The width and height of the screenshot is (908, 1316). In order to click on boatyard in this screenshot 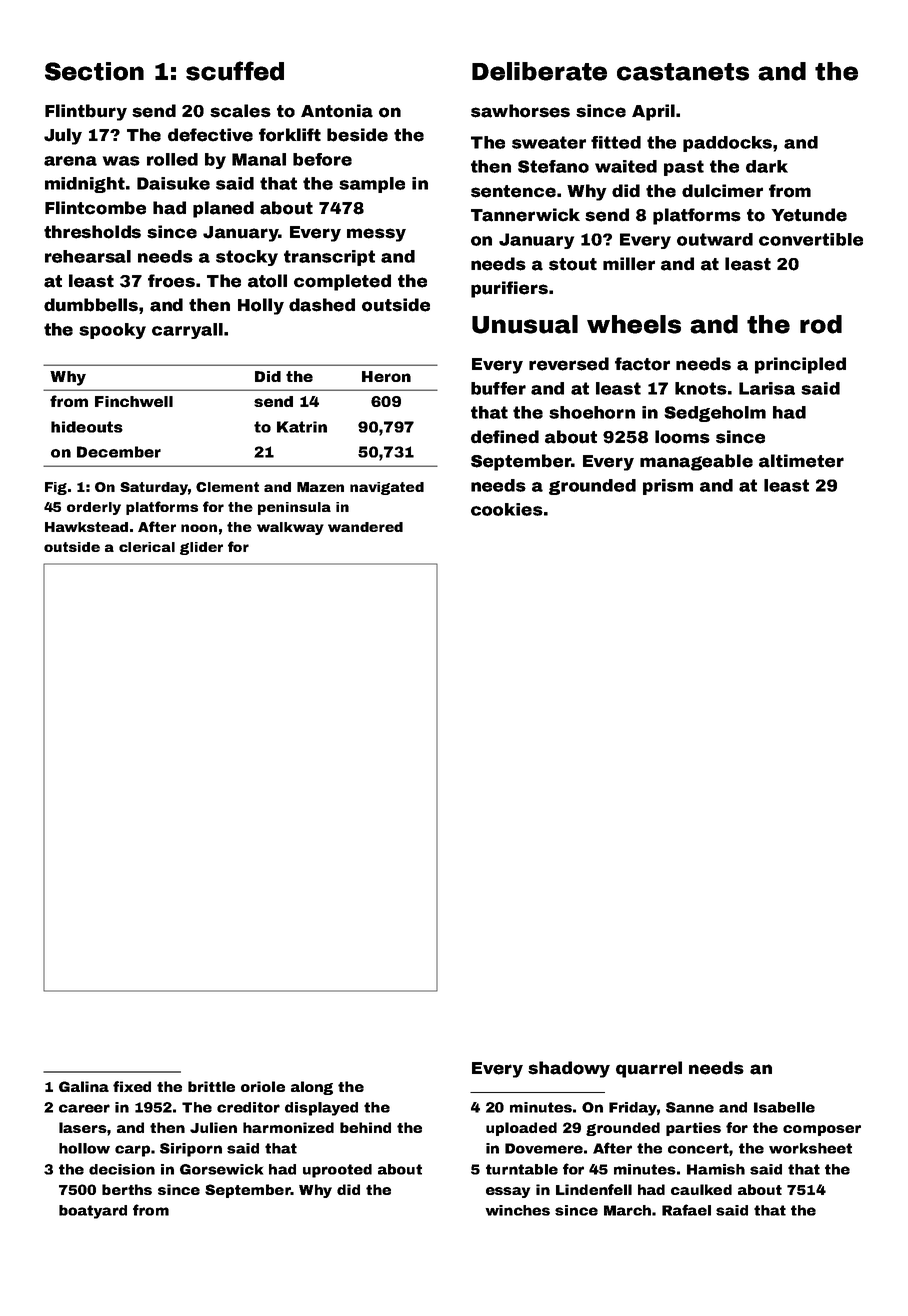, I will do `click(93, 1212)`.
